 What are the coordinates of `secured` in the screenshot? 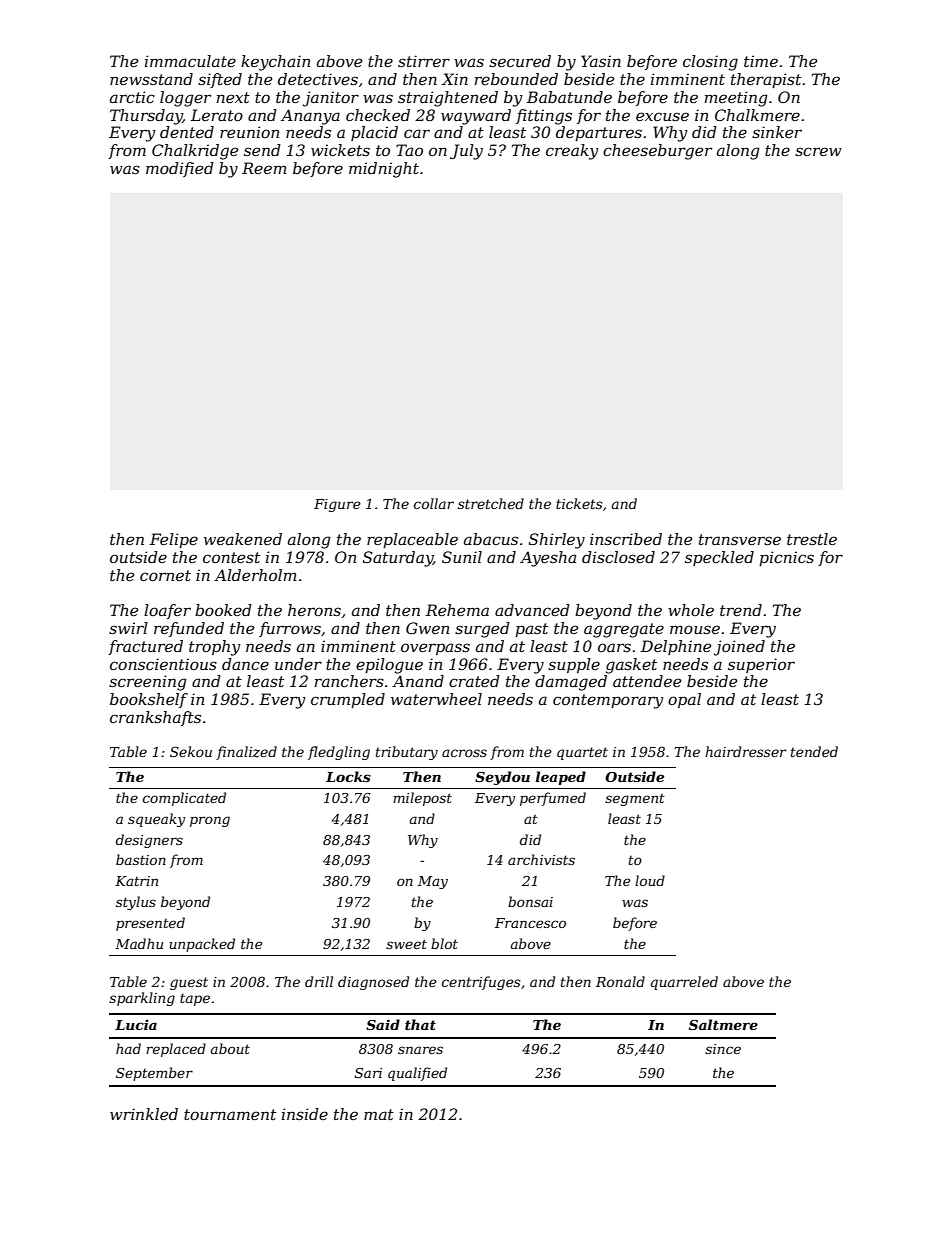 It's located at (520, 61).
